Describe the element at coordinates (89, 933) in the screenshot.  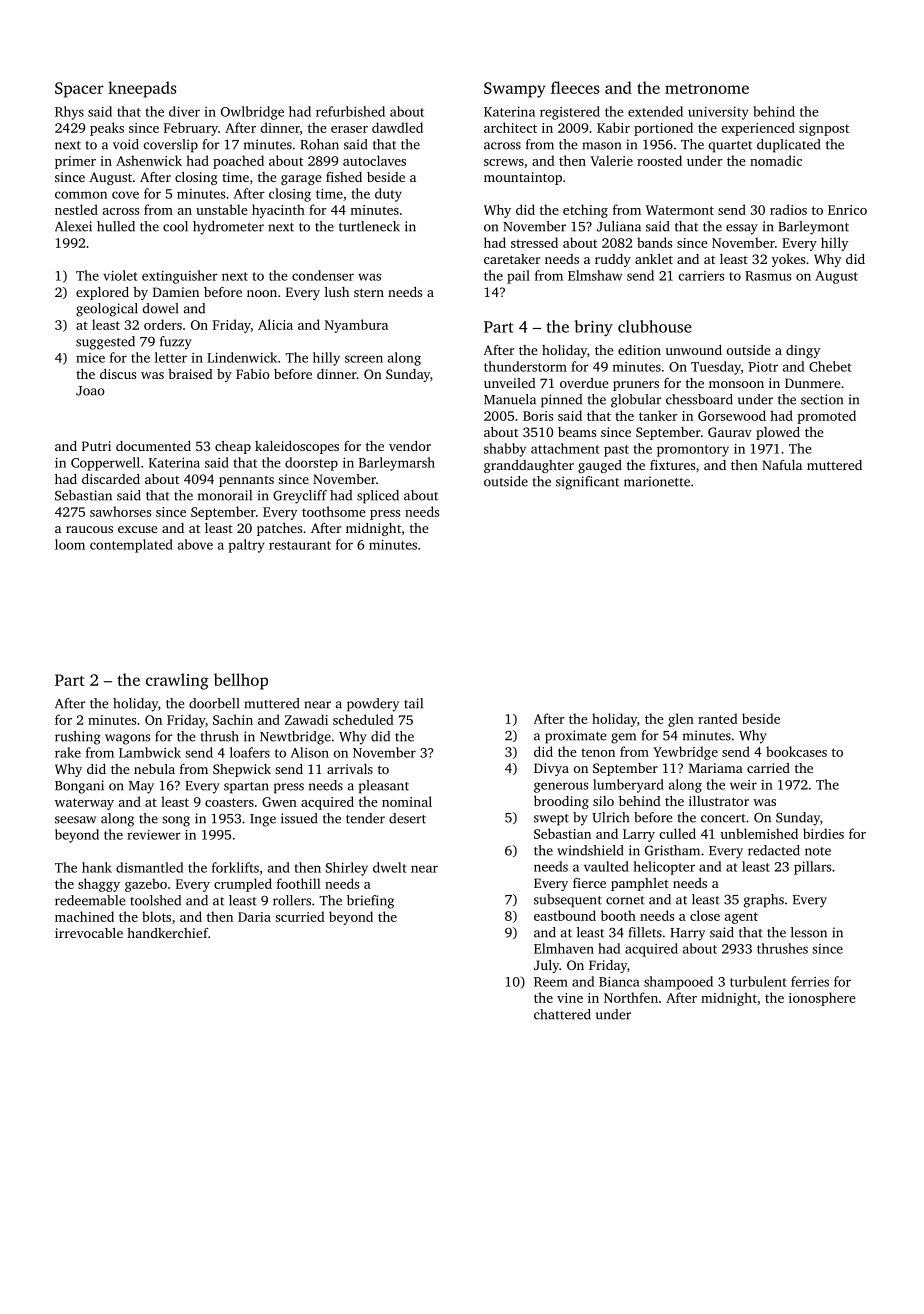
I see `irrevocable` at that location.
